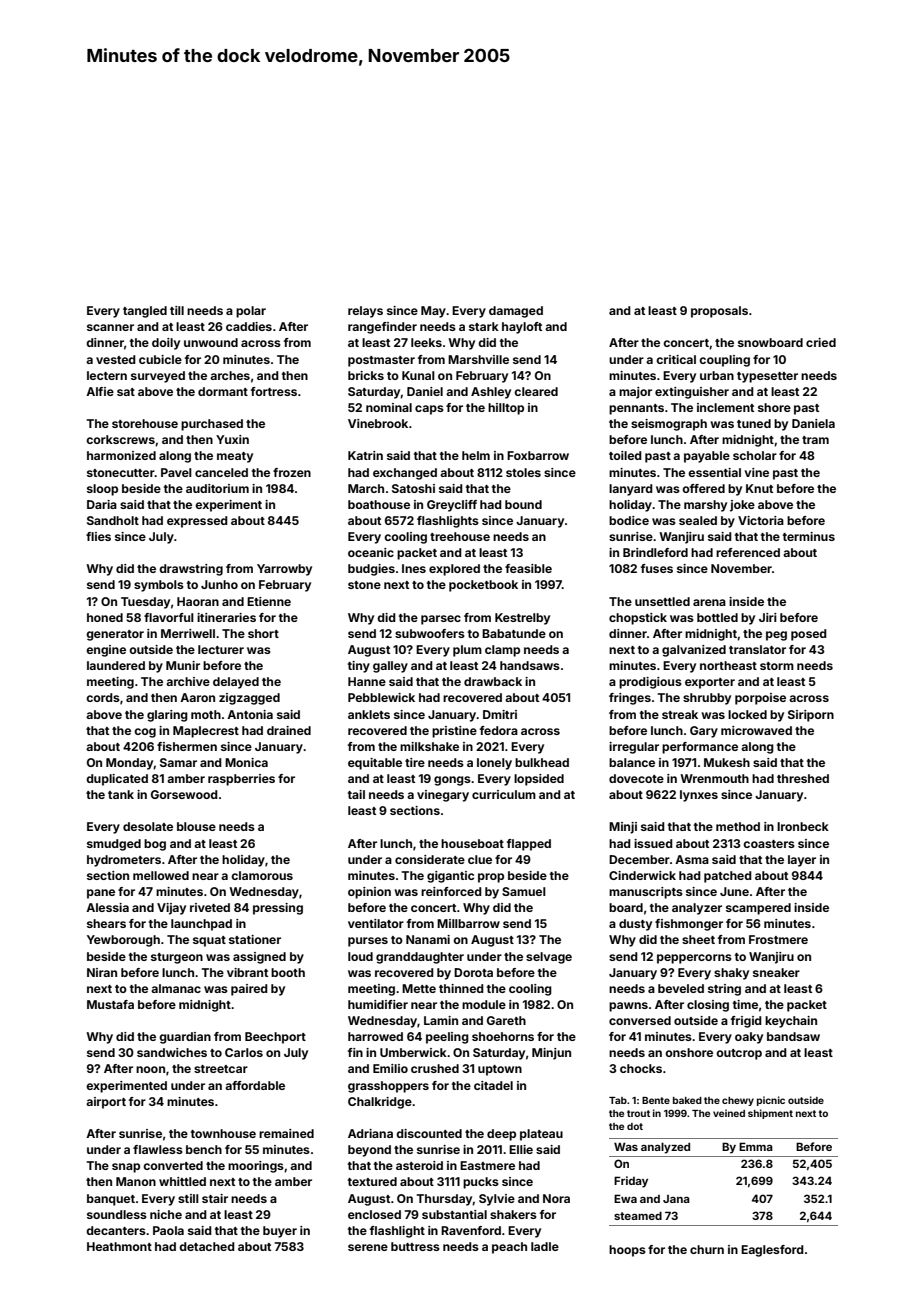 The height and width of the screenshot is (1308, 924). What do you see at coordinates (504, 794) in the screenshot?
I see `curriculum` at bounding box center [504, 794].
